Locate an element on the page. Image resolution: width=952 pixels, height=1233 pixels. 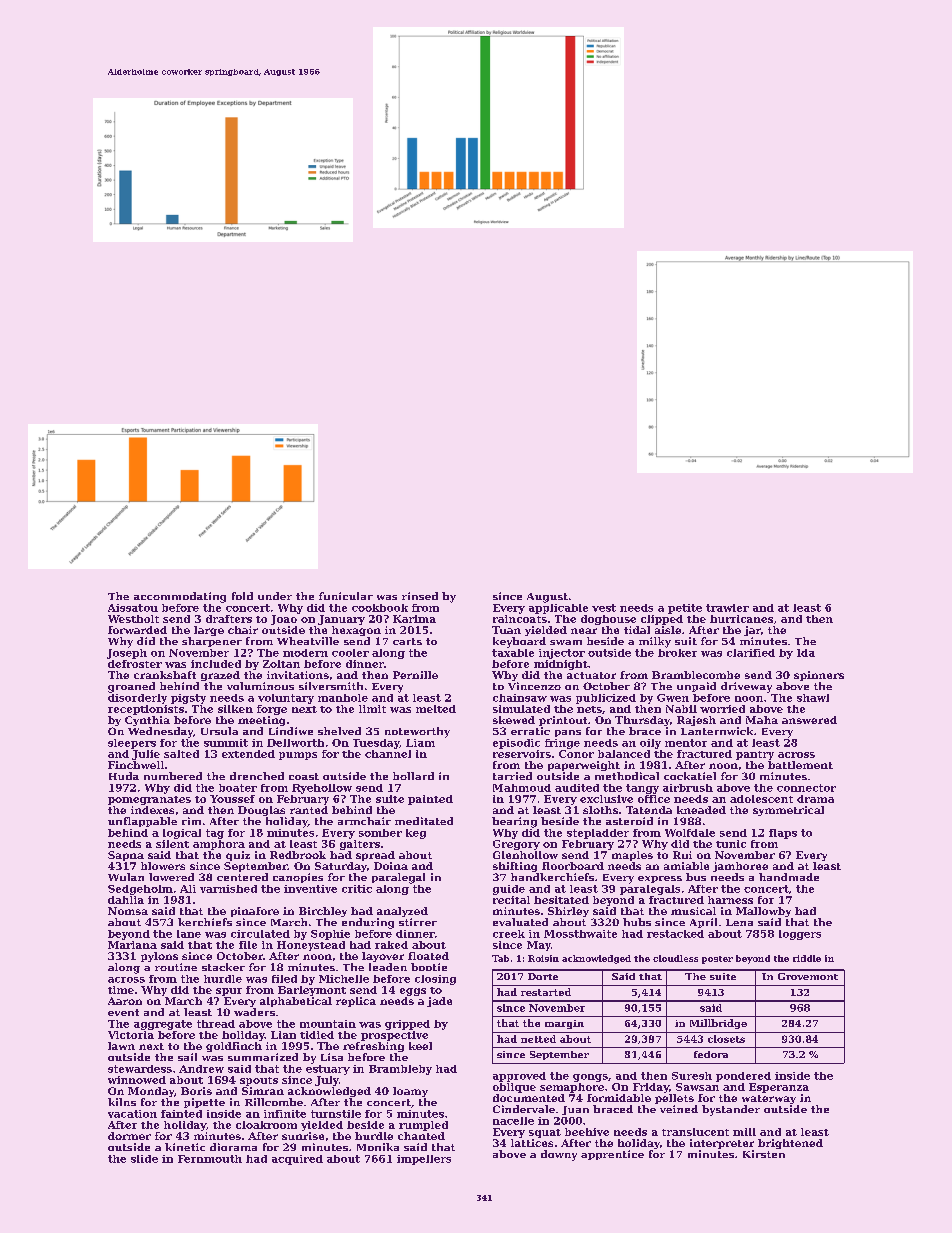
slide is located at coordinates (144, 1159).
